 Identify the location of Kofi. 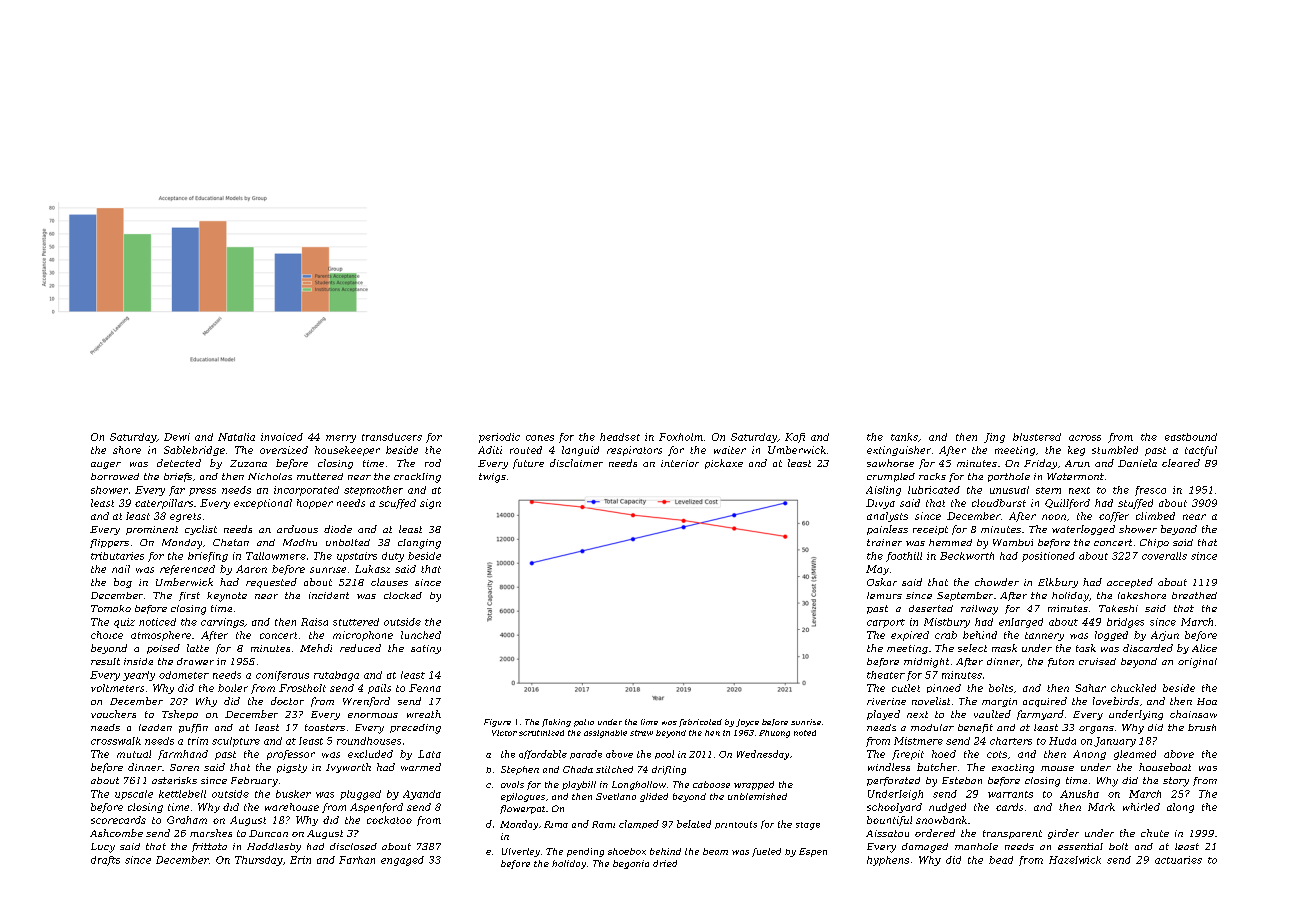
(795, 438).
